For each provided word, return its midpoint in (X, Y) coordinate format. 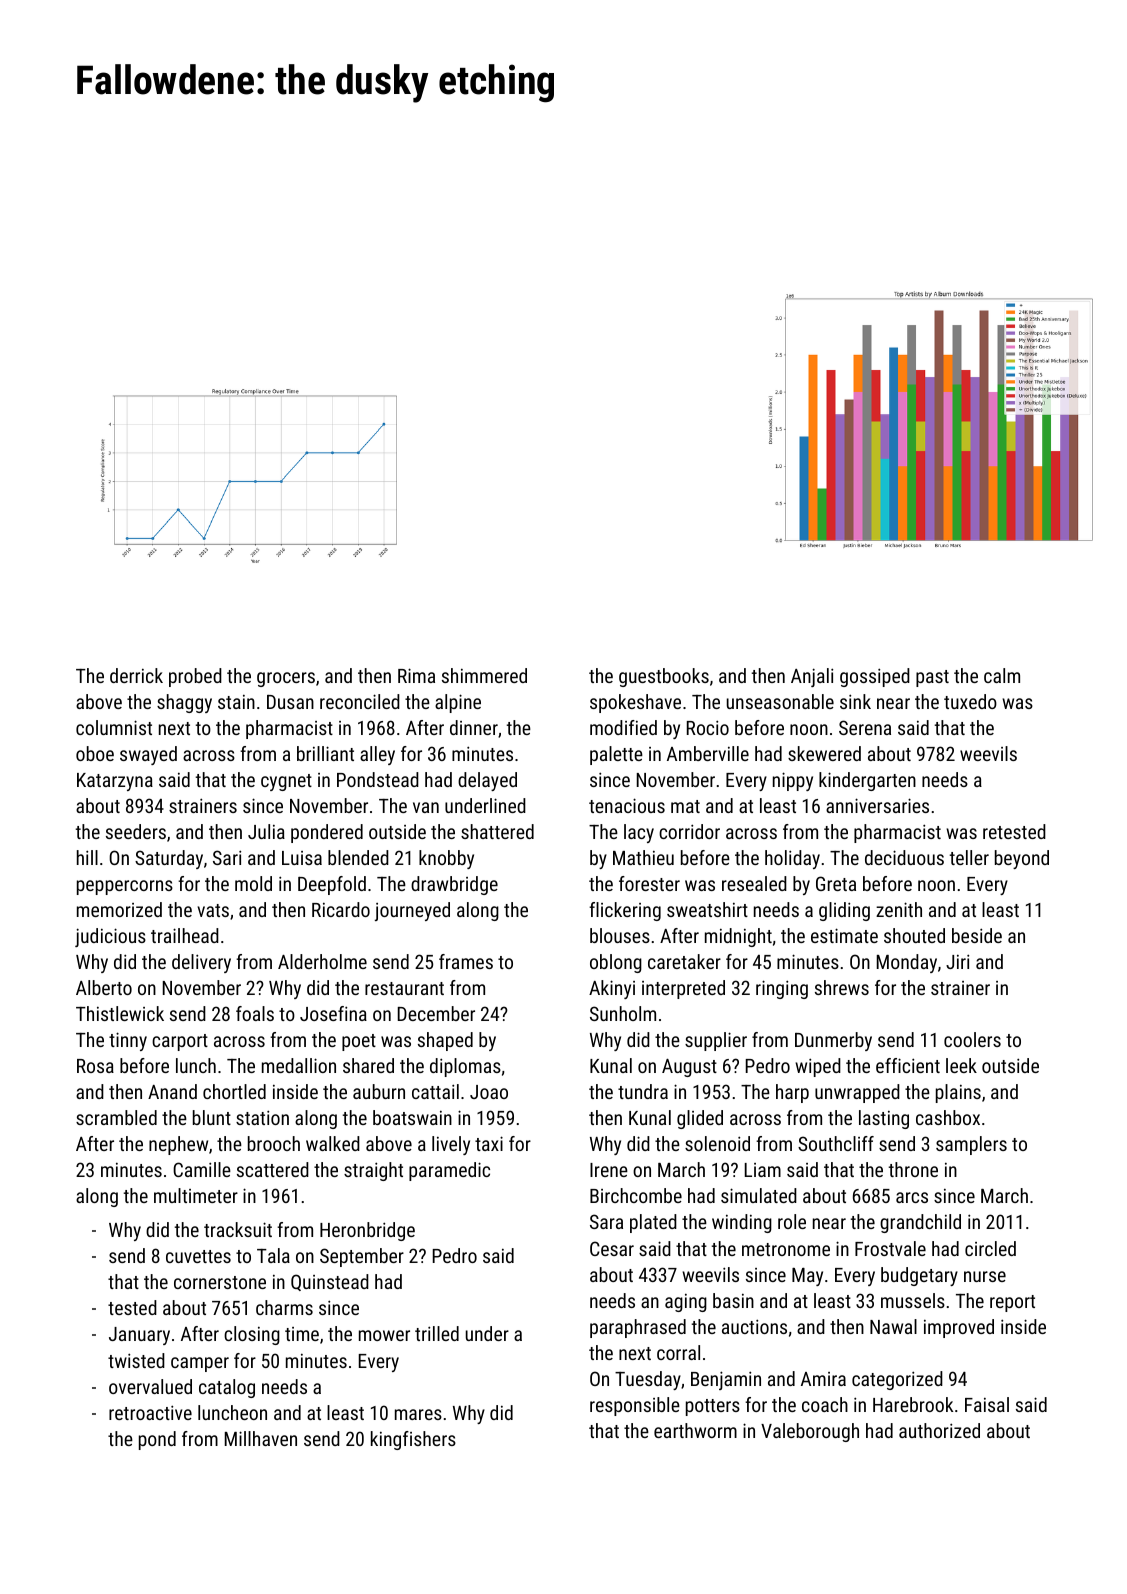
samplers (971, 1145)
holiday (792, 859)
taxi (489, 1143)
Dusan (290, 702)
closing (252, 1335)
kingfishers (413, 1440)
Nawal (893, 1326)
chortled (234, 1091)
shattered (497, 831)
